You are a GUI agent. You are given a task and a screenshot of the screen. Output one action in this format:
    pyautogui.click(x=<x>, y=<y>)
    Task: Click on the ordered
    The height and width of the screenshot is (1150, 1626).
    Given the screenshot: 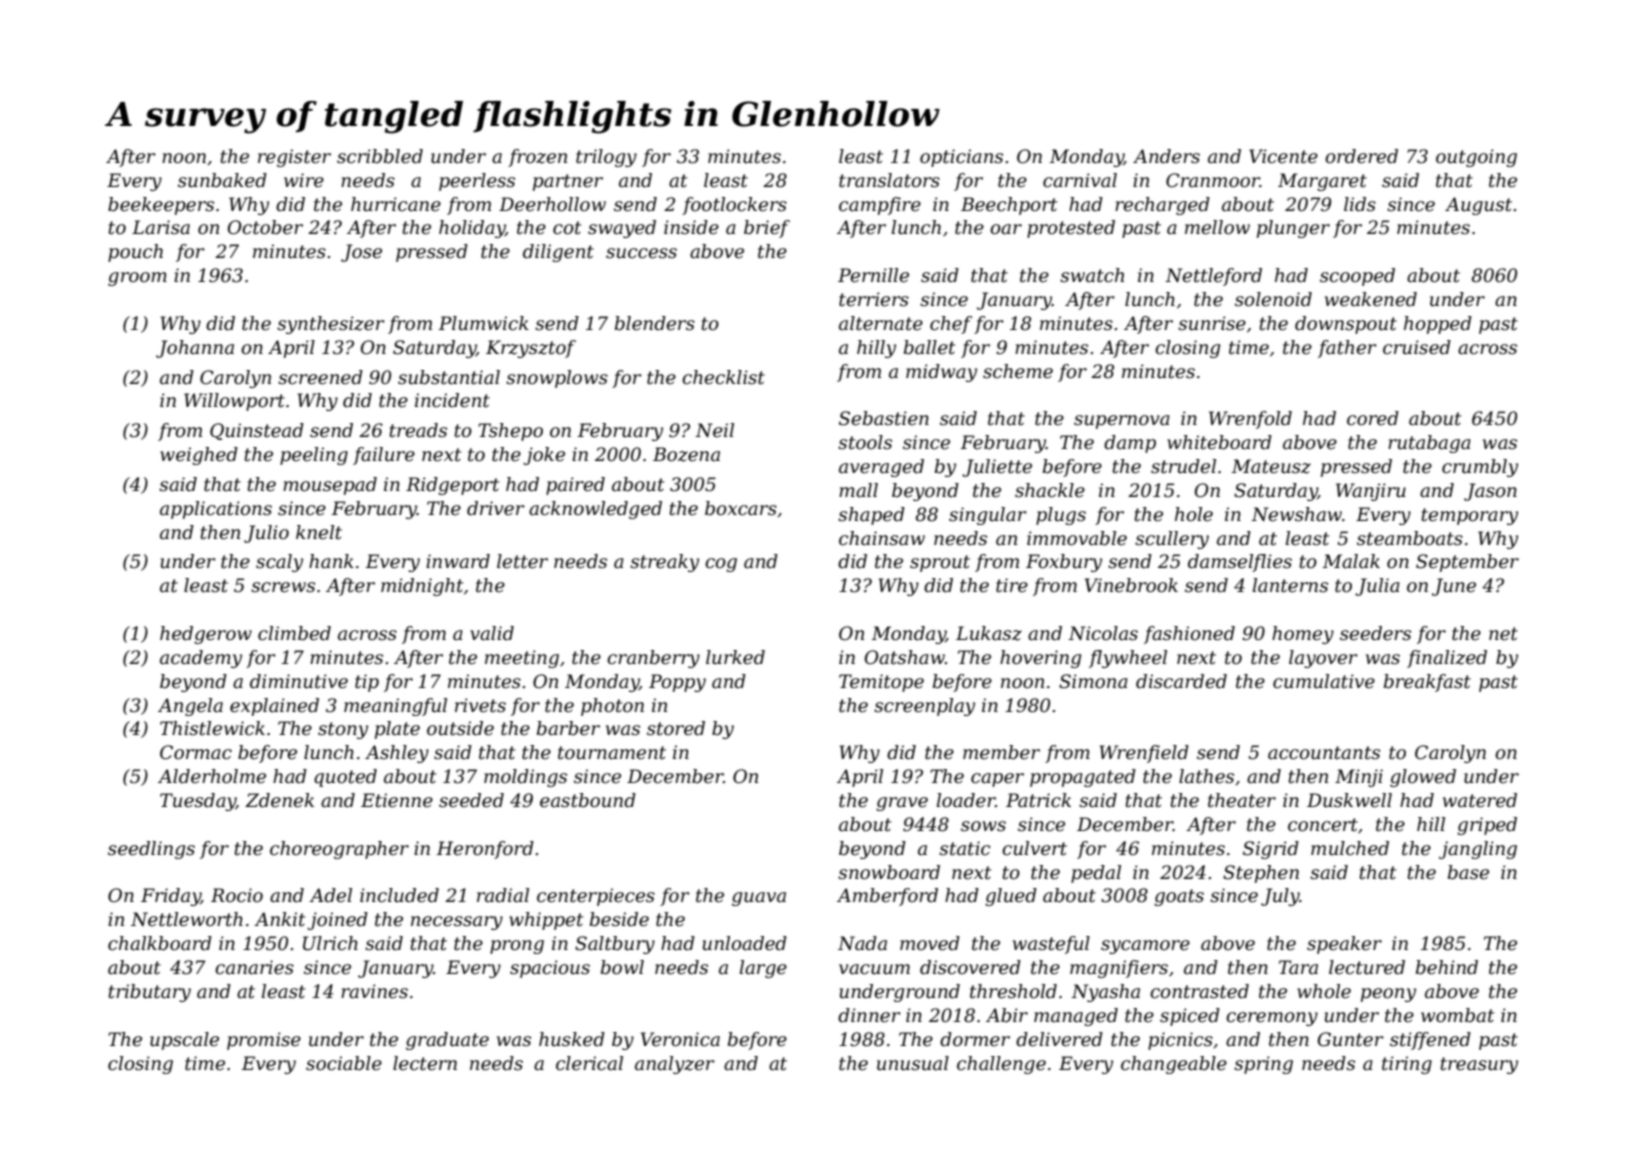 What is the action you would take?
    pyautogui.click(x=1361, y=156)
